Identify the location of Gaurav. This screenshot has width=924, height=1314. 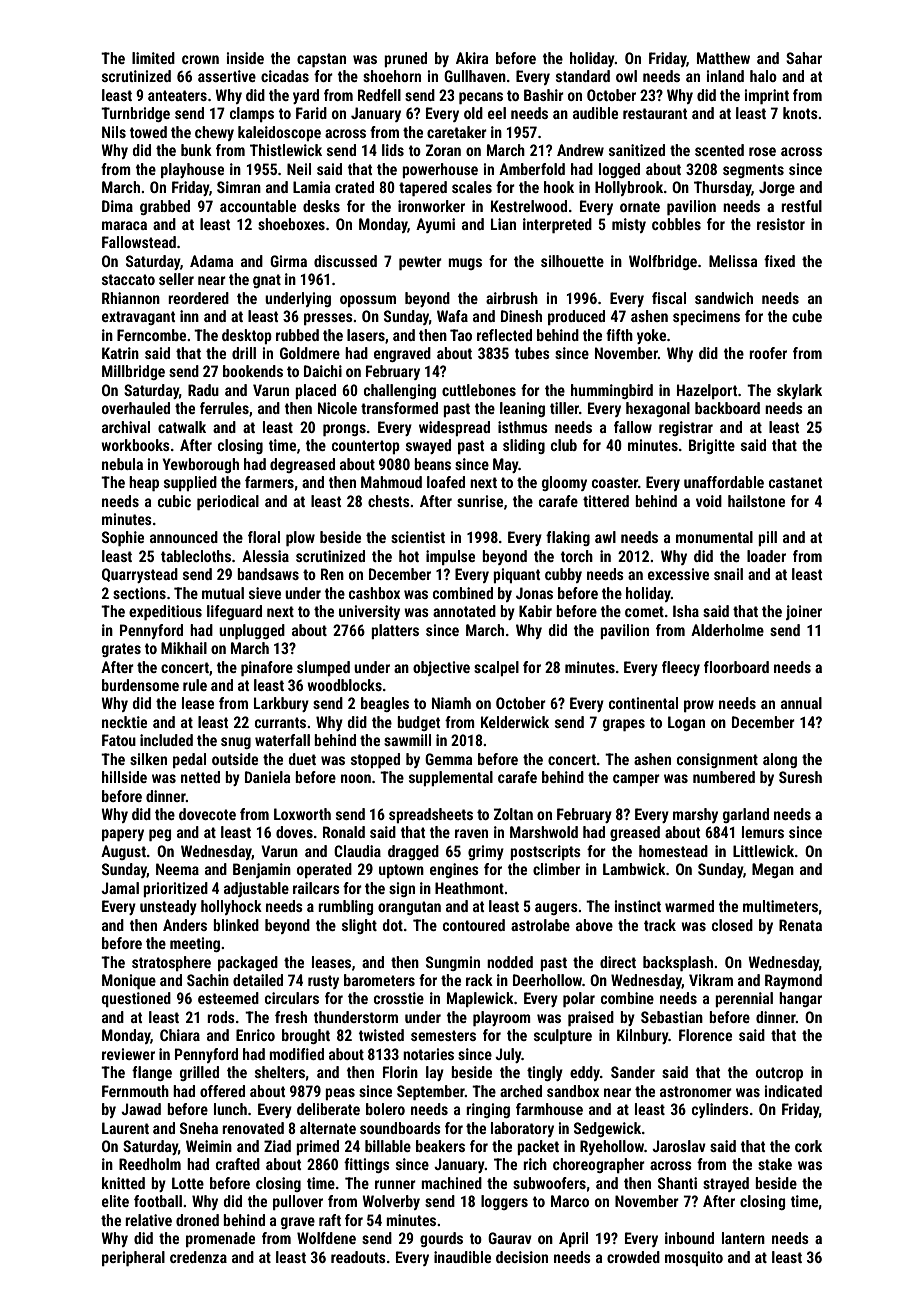
(510, 1238).
